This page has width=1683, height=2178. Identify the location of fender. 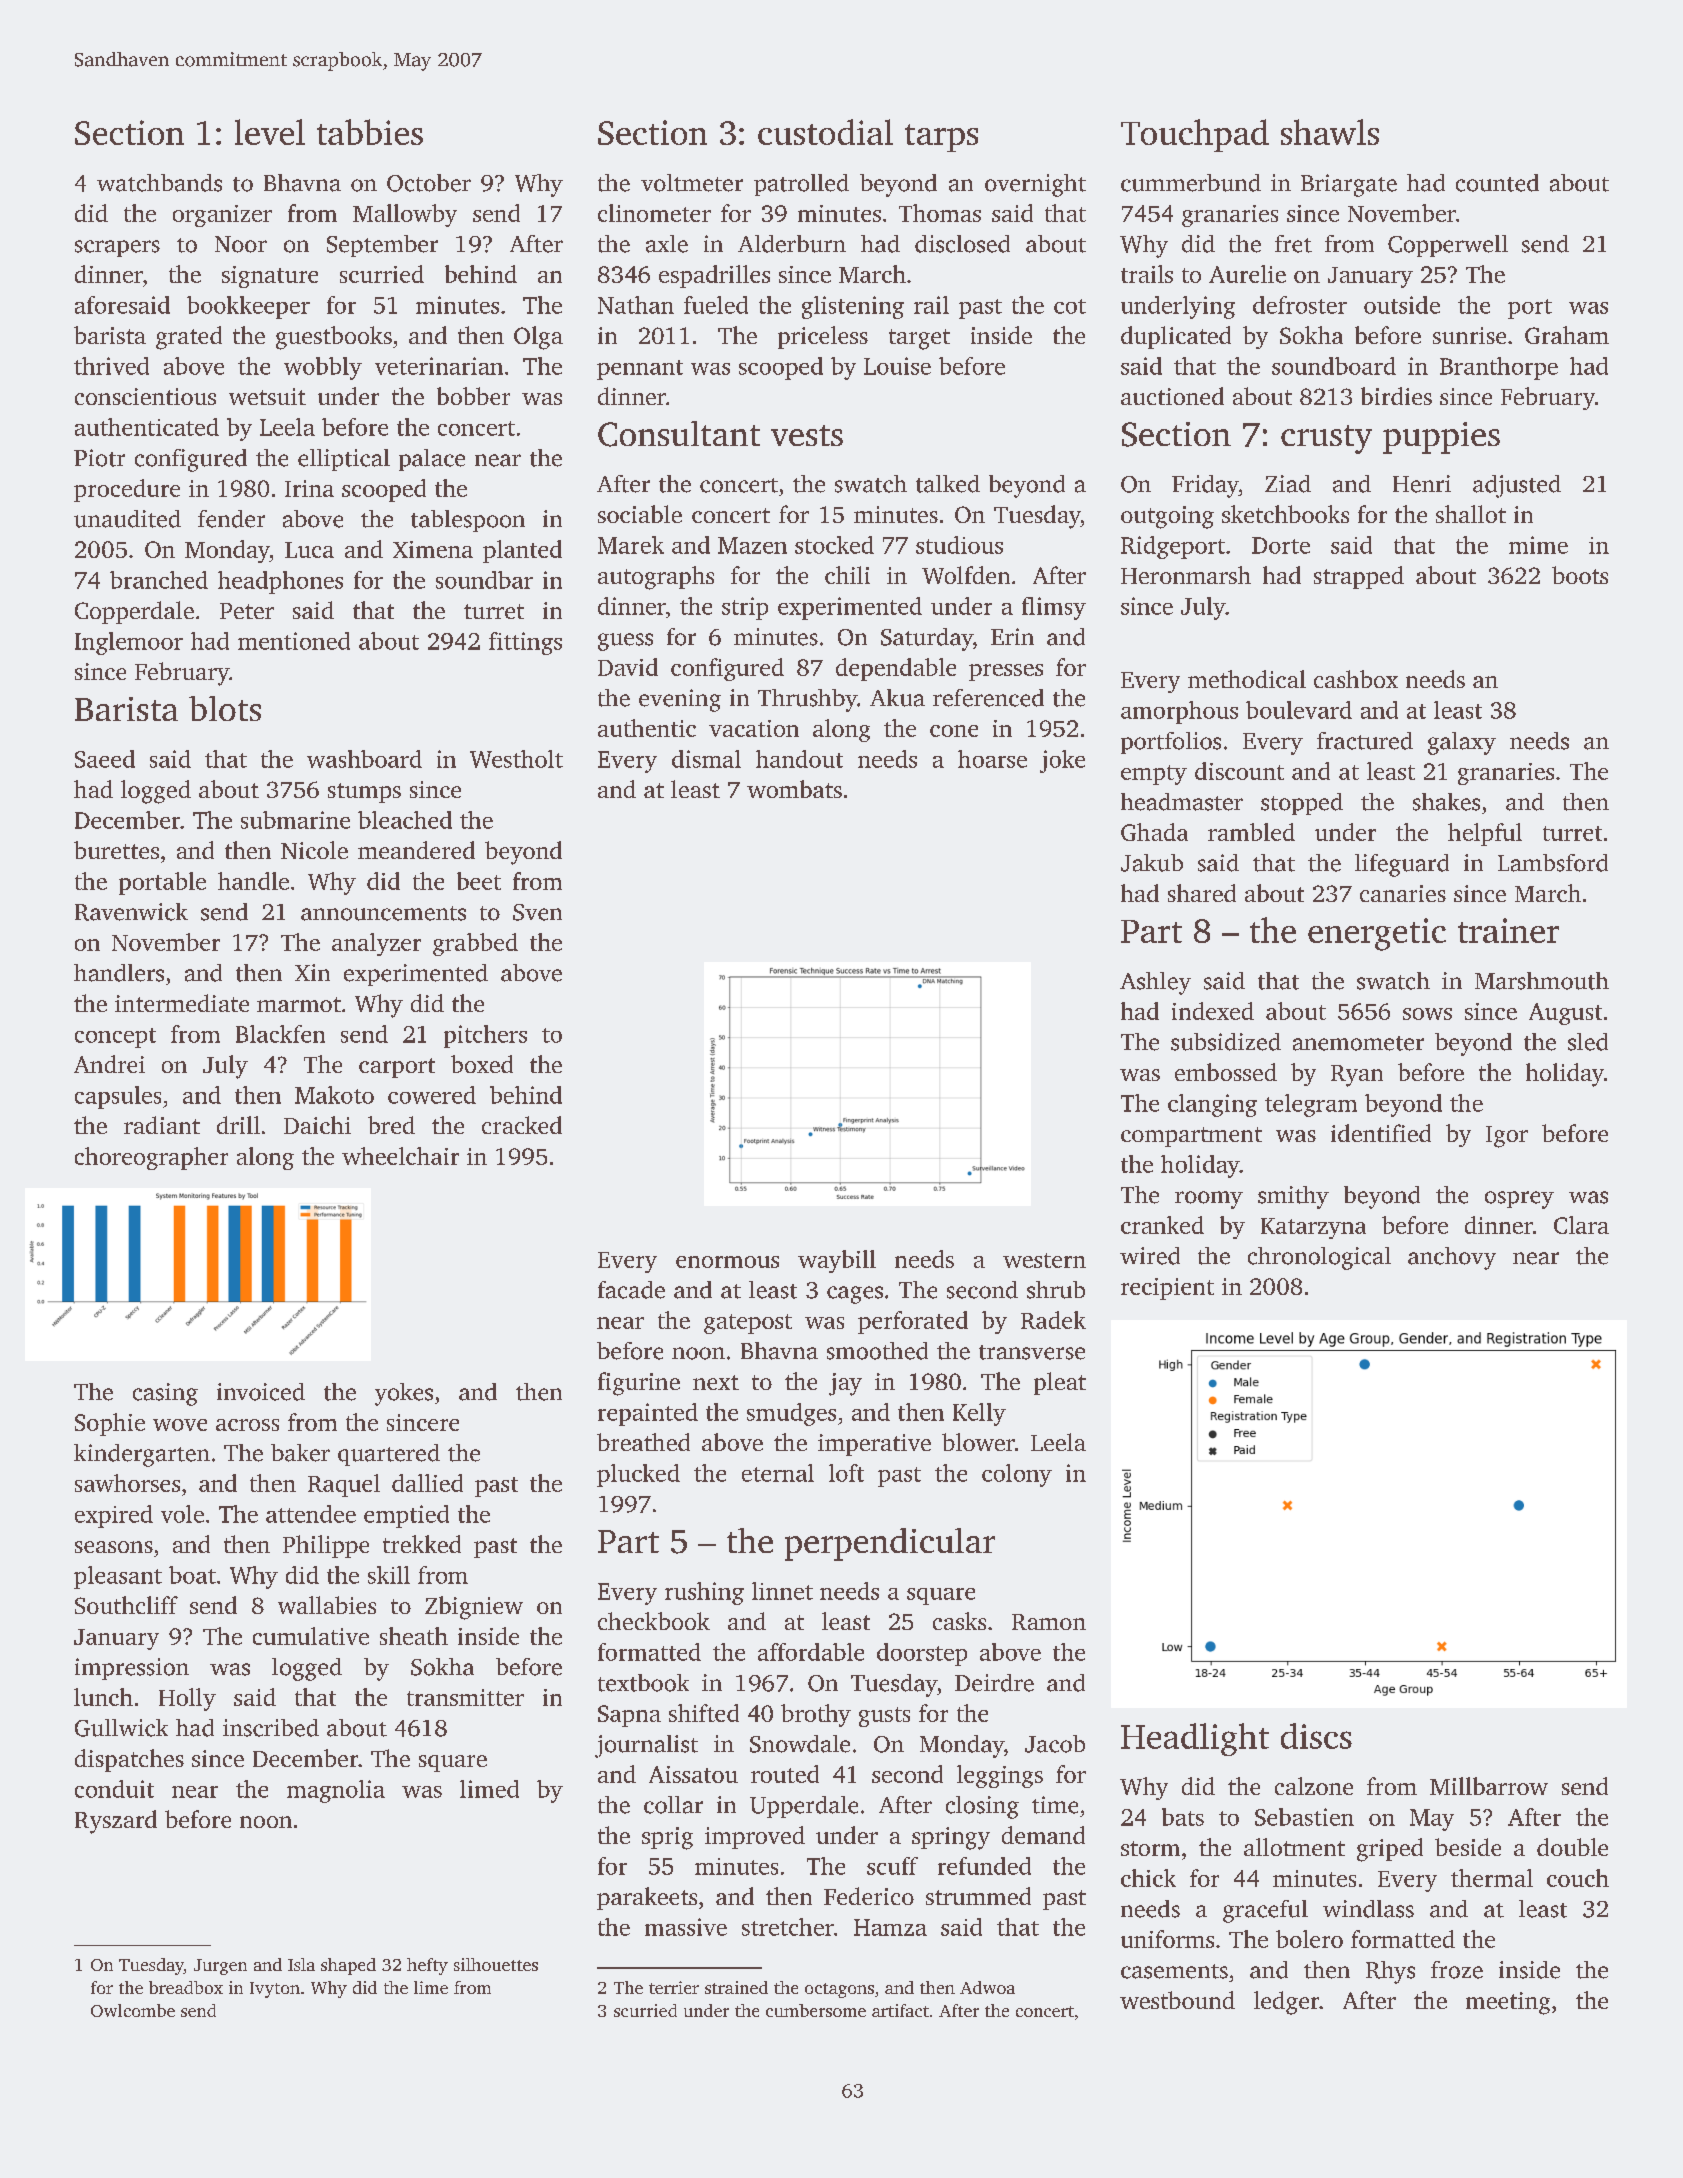
(231, 519).
